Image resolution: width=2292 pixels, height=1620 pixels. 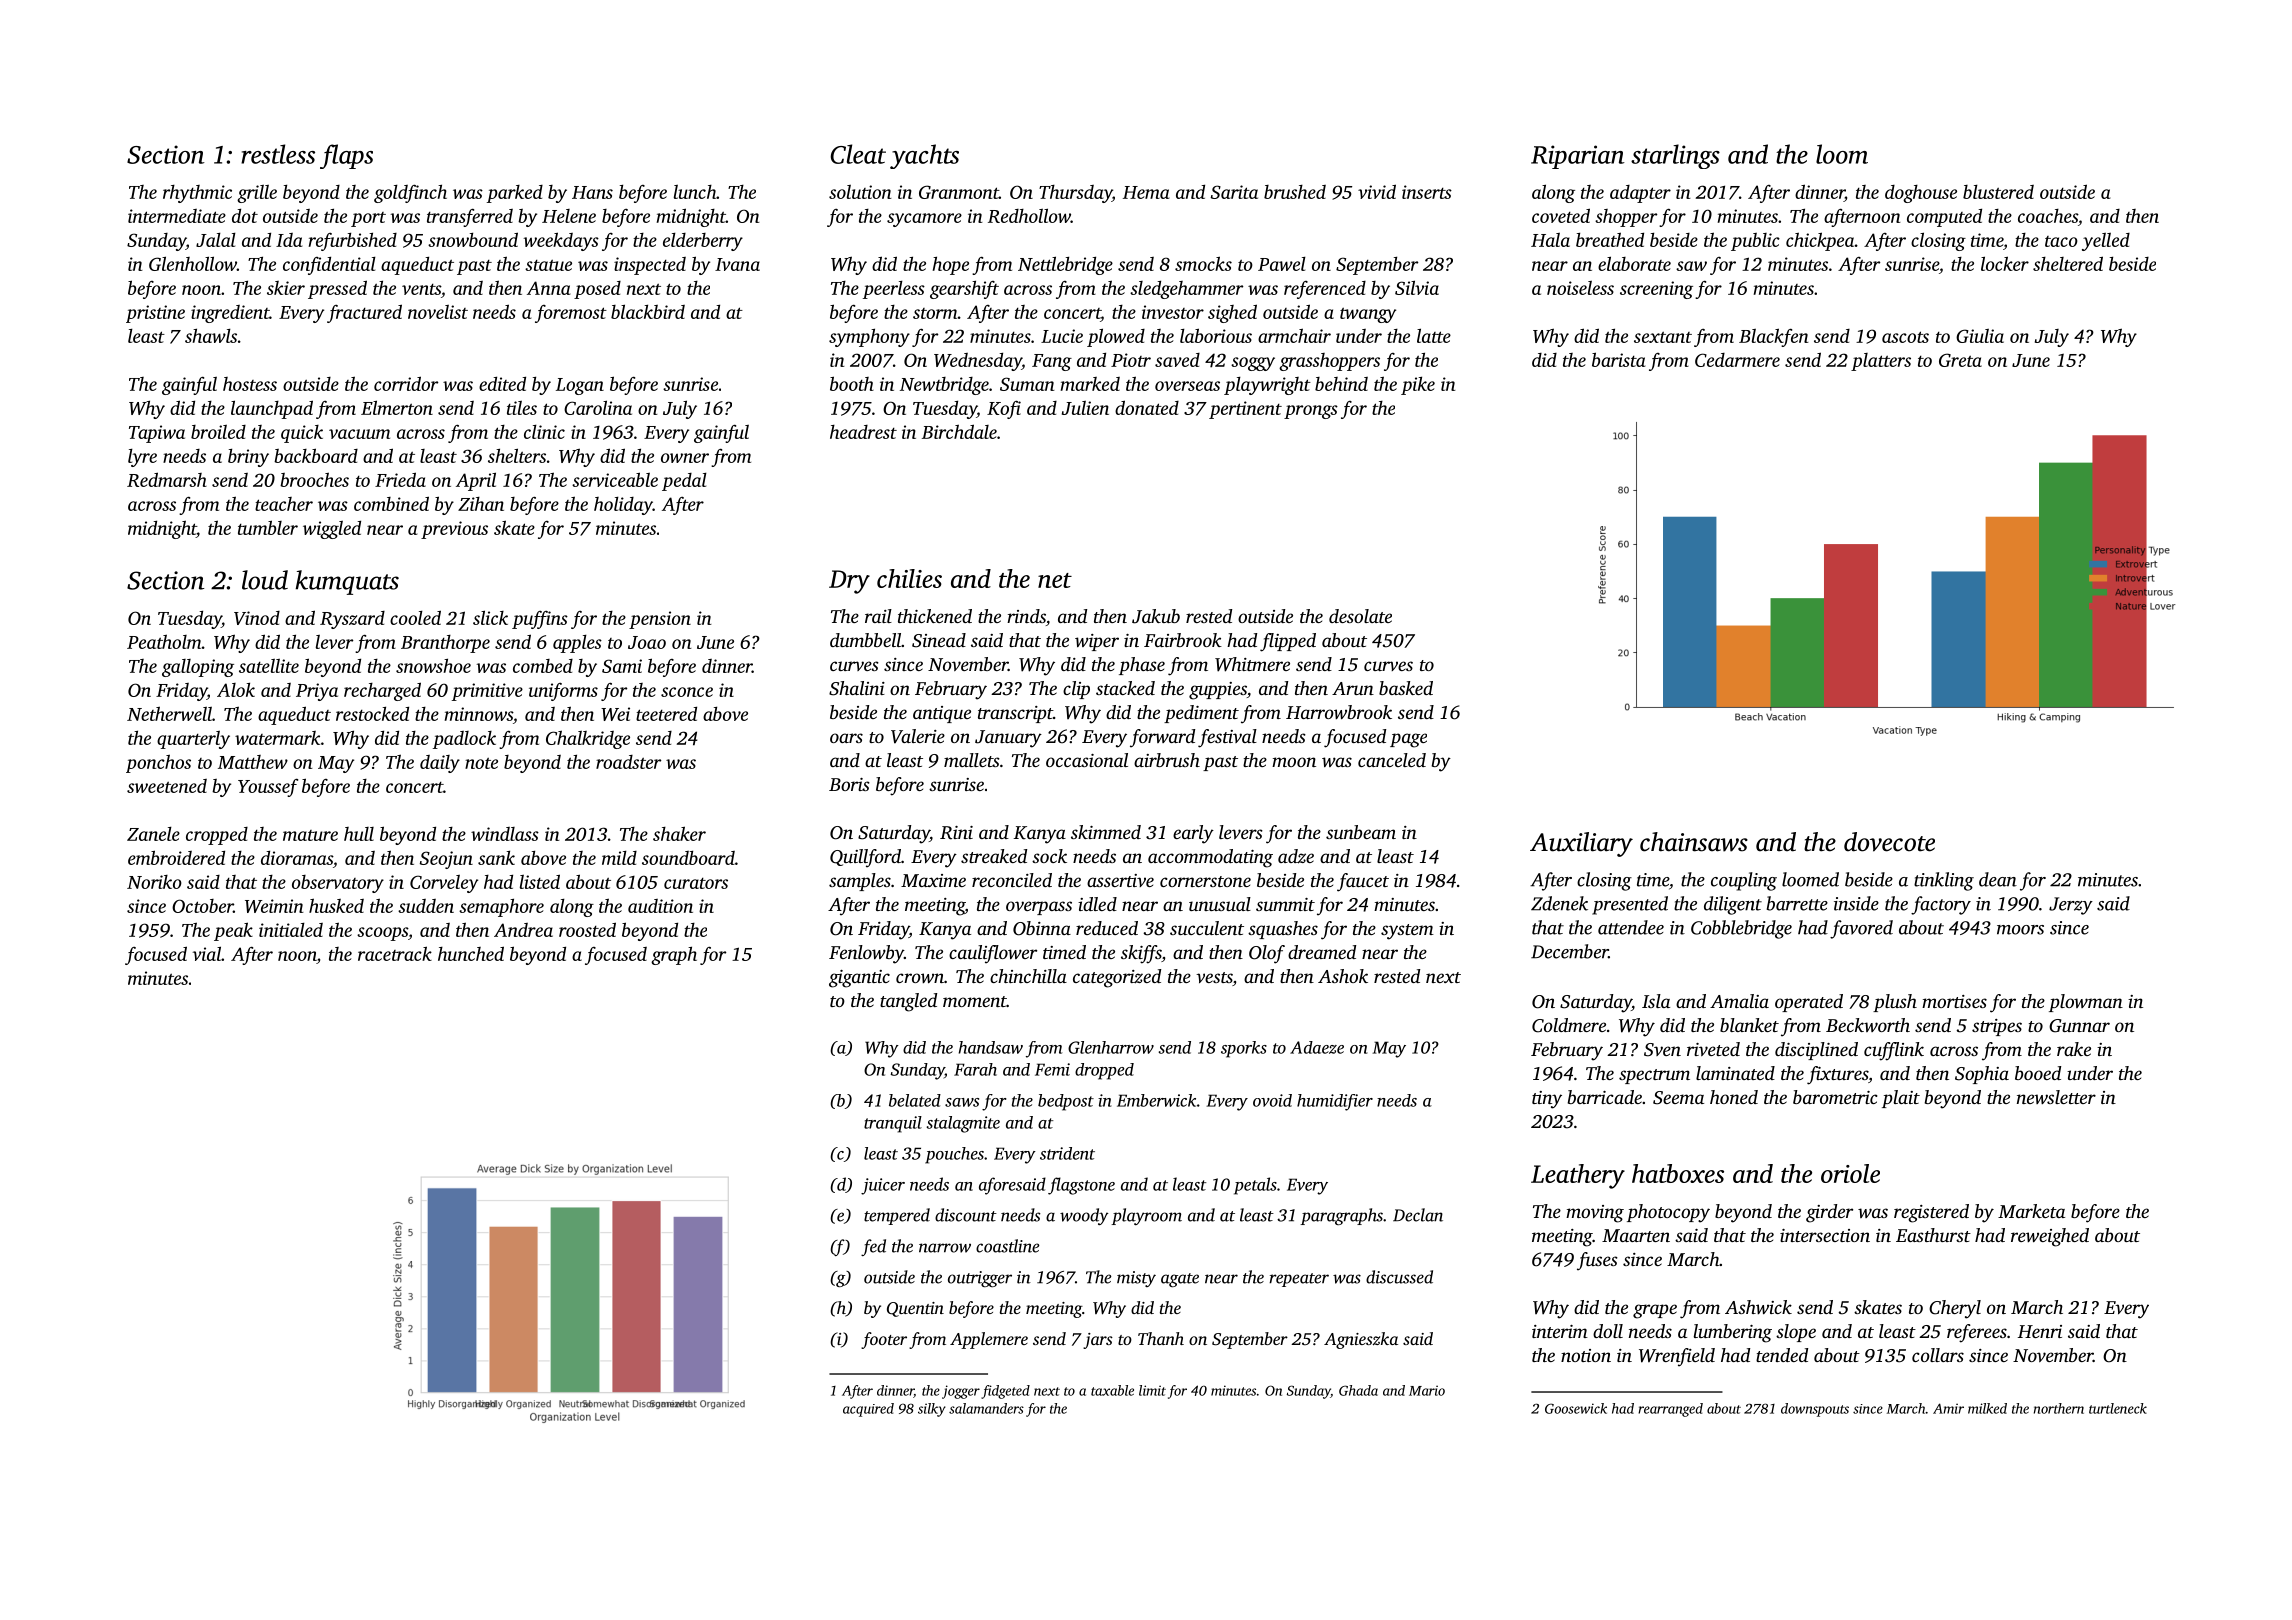 What do you see at coordinates (1408, 740) in the screenshot?
I see `page` at bounding box center [1408, 740].
